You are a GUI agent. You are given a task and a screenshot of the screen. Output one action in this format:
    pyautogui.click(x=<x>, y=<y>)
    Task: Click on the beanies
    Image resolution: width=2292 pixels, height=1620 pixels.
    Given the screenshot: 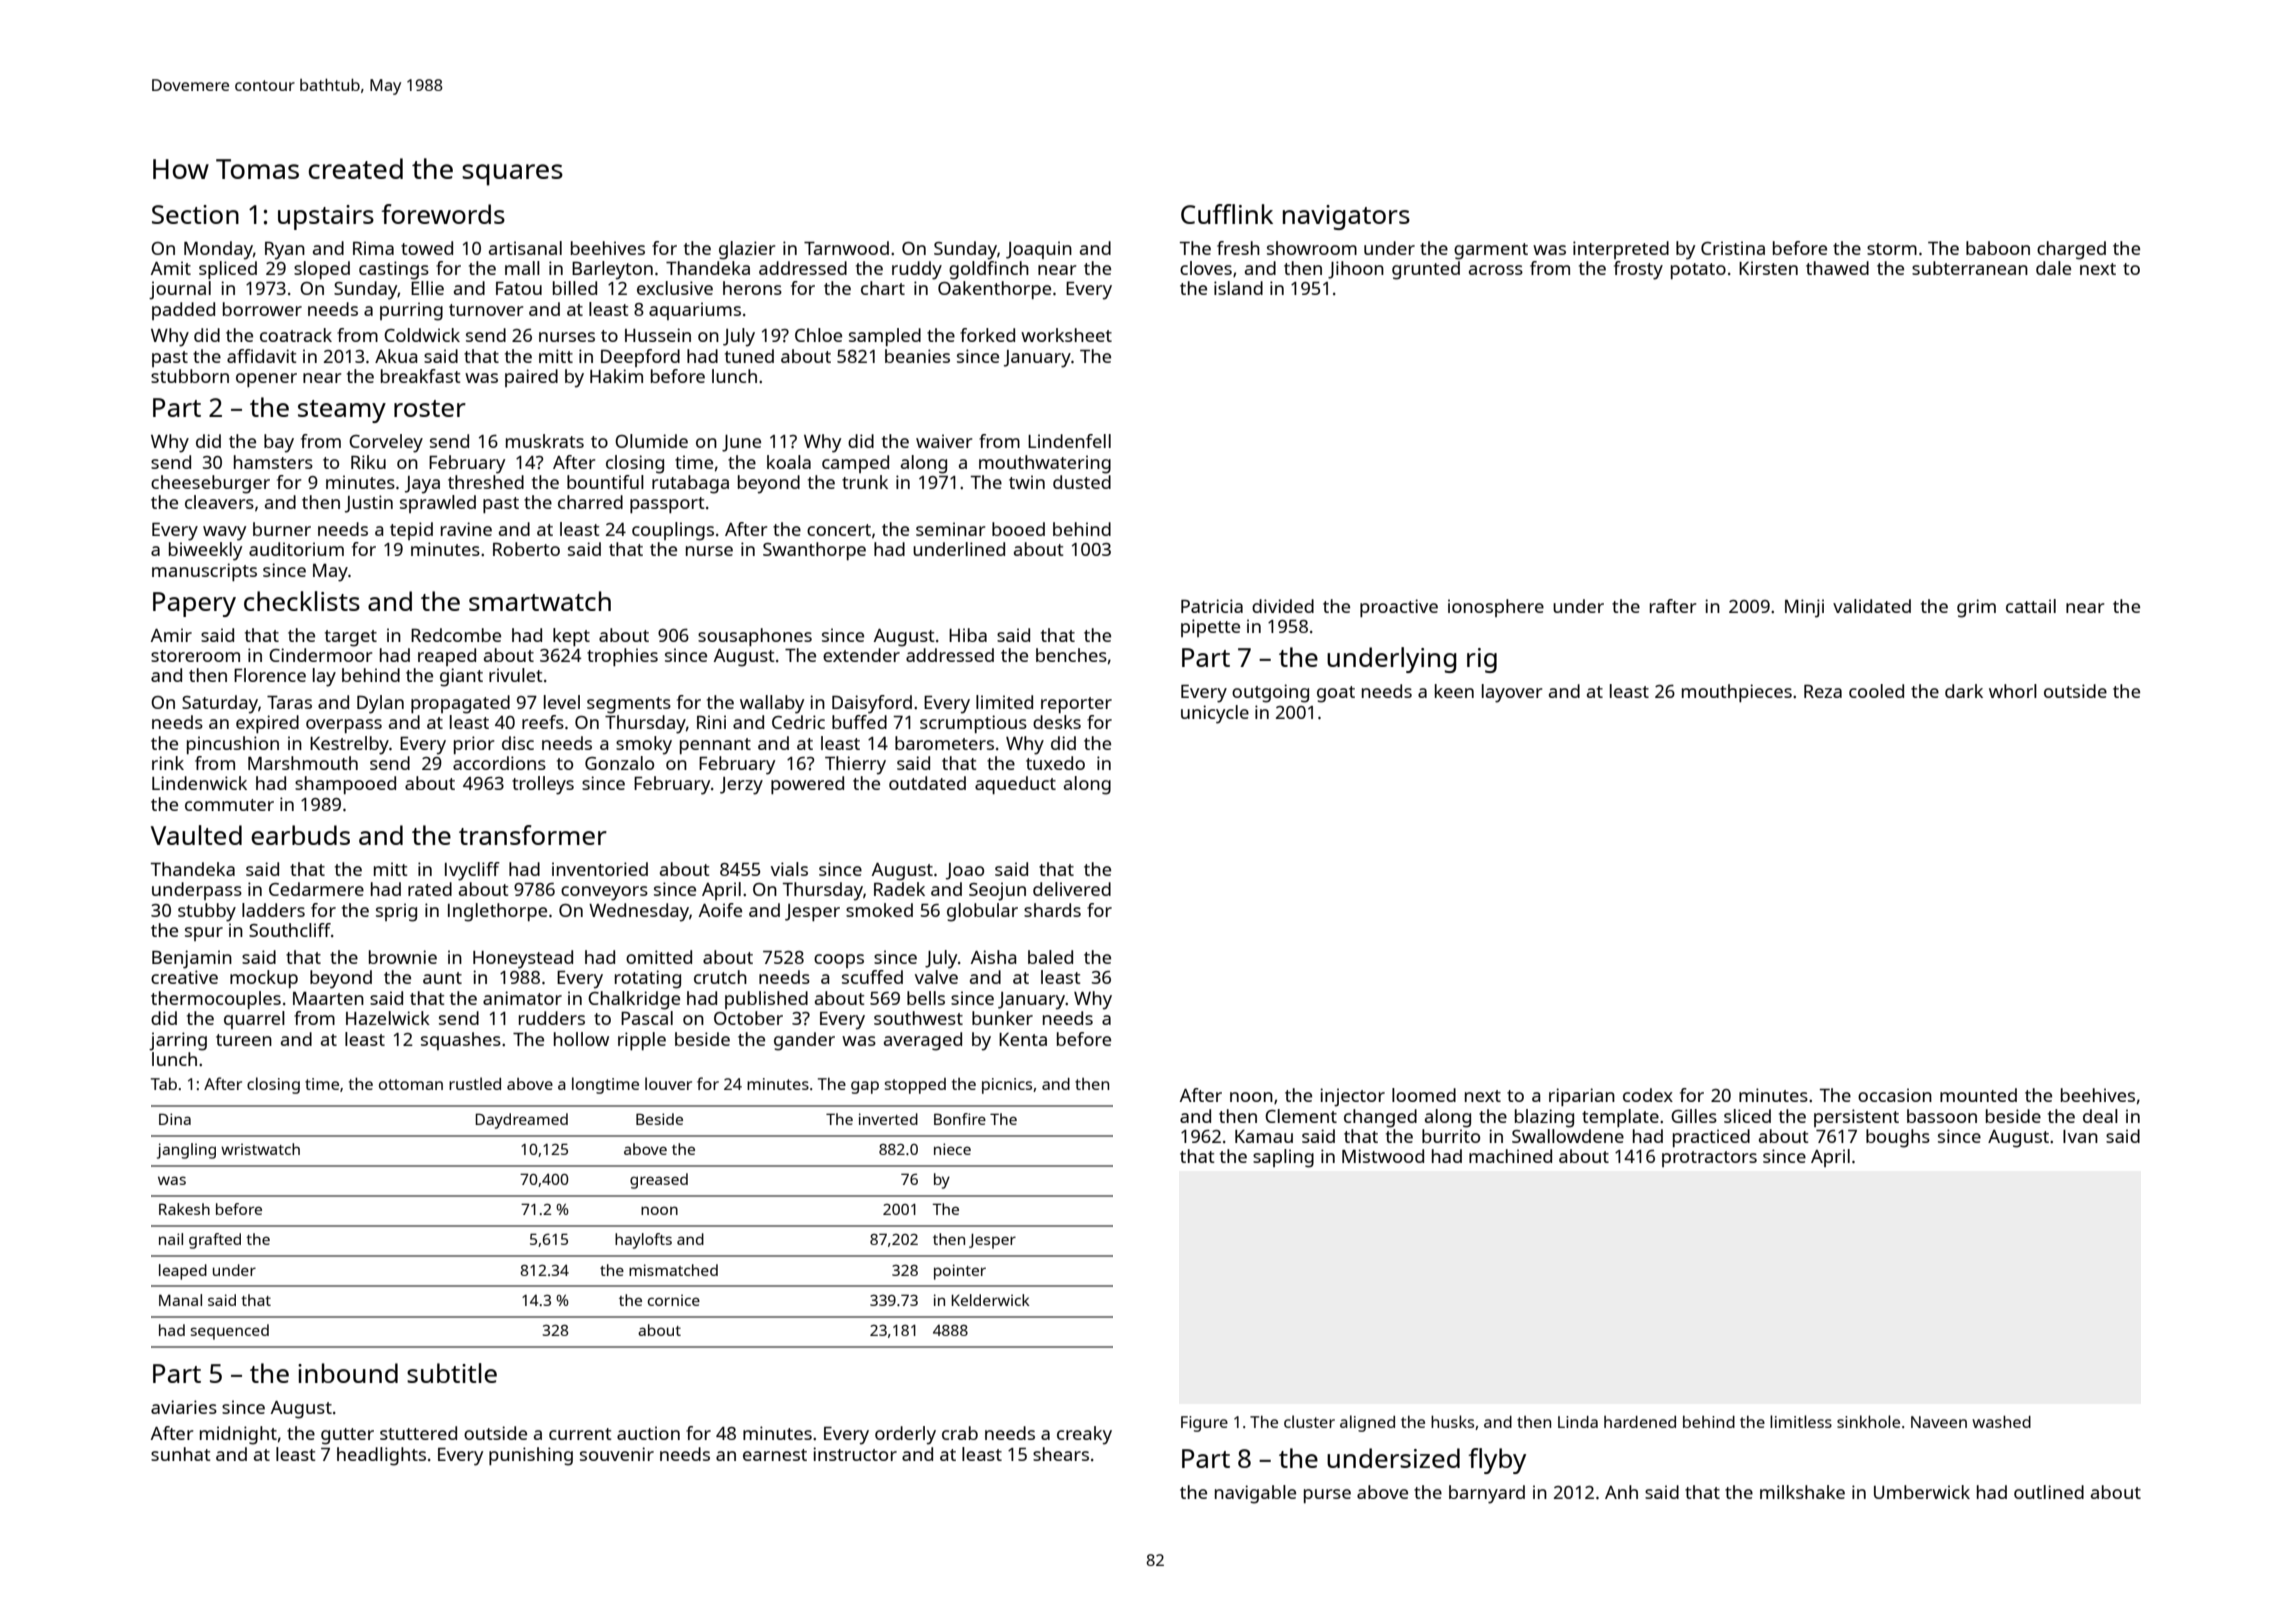 What is the action you would take?
    pyautogui.click(x=917, y=356)
